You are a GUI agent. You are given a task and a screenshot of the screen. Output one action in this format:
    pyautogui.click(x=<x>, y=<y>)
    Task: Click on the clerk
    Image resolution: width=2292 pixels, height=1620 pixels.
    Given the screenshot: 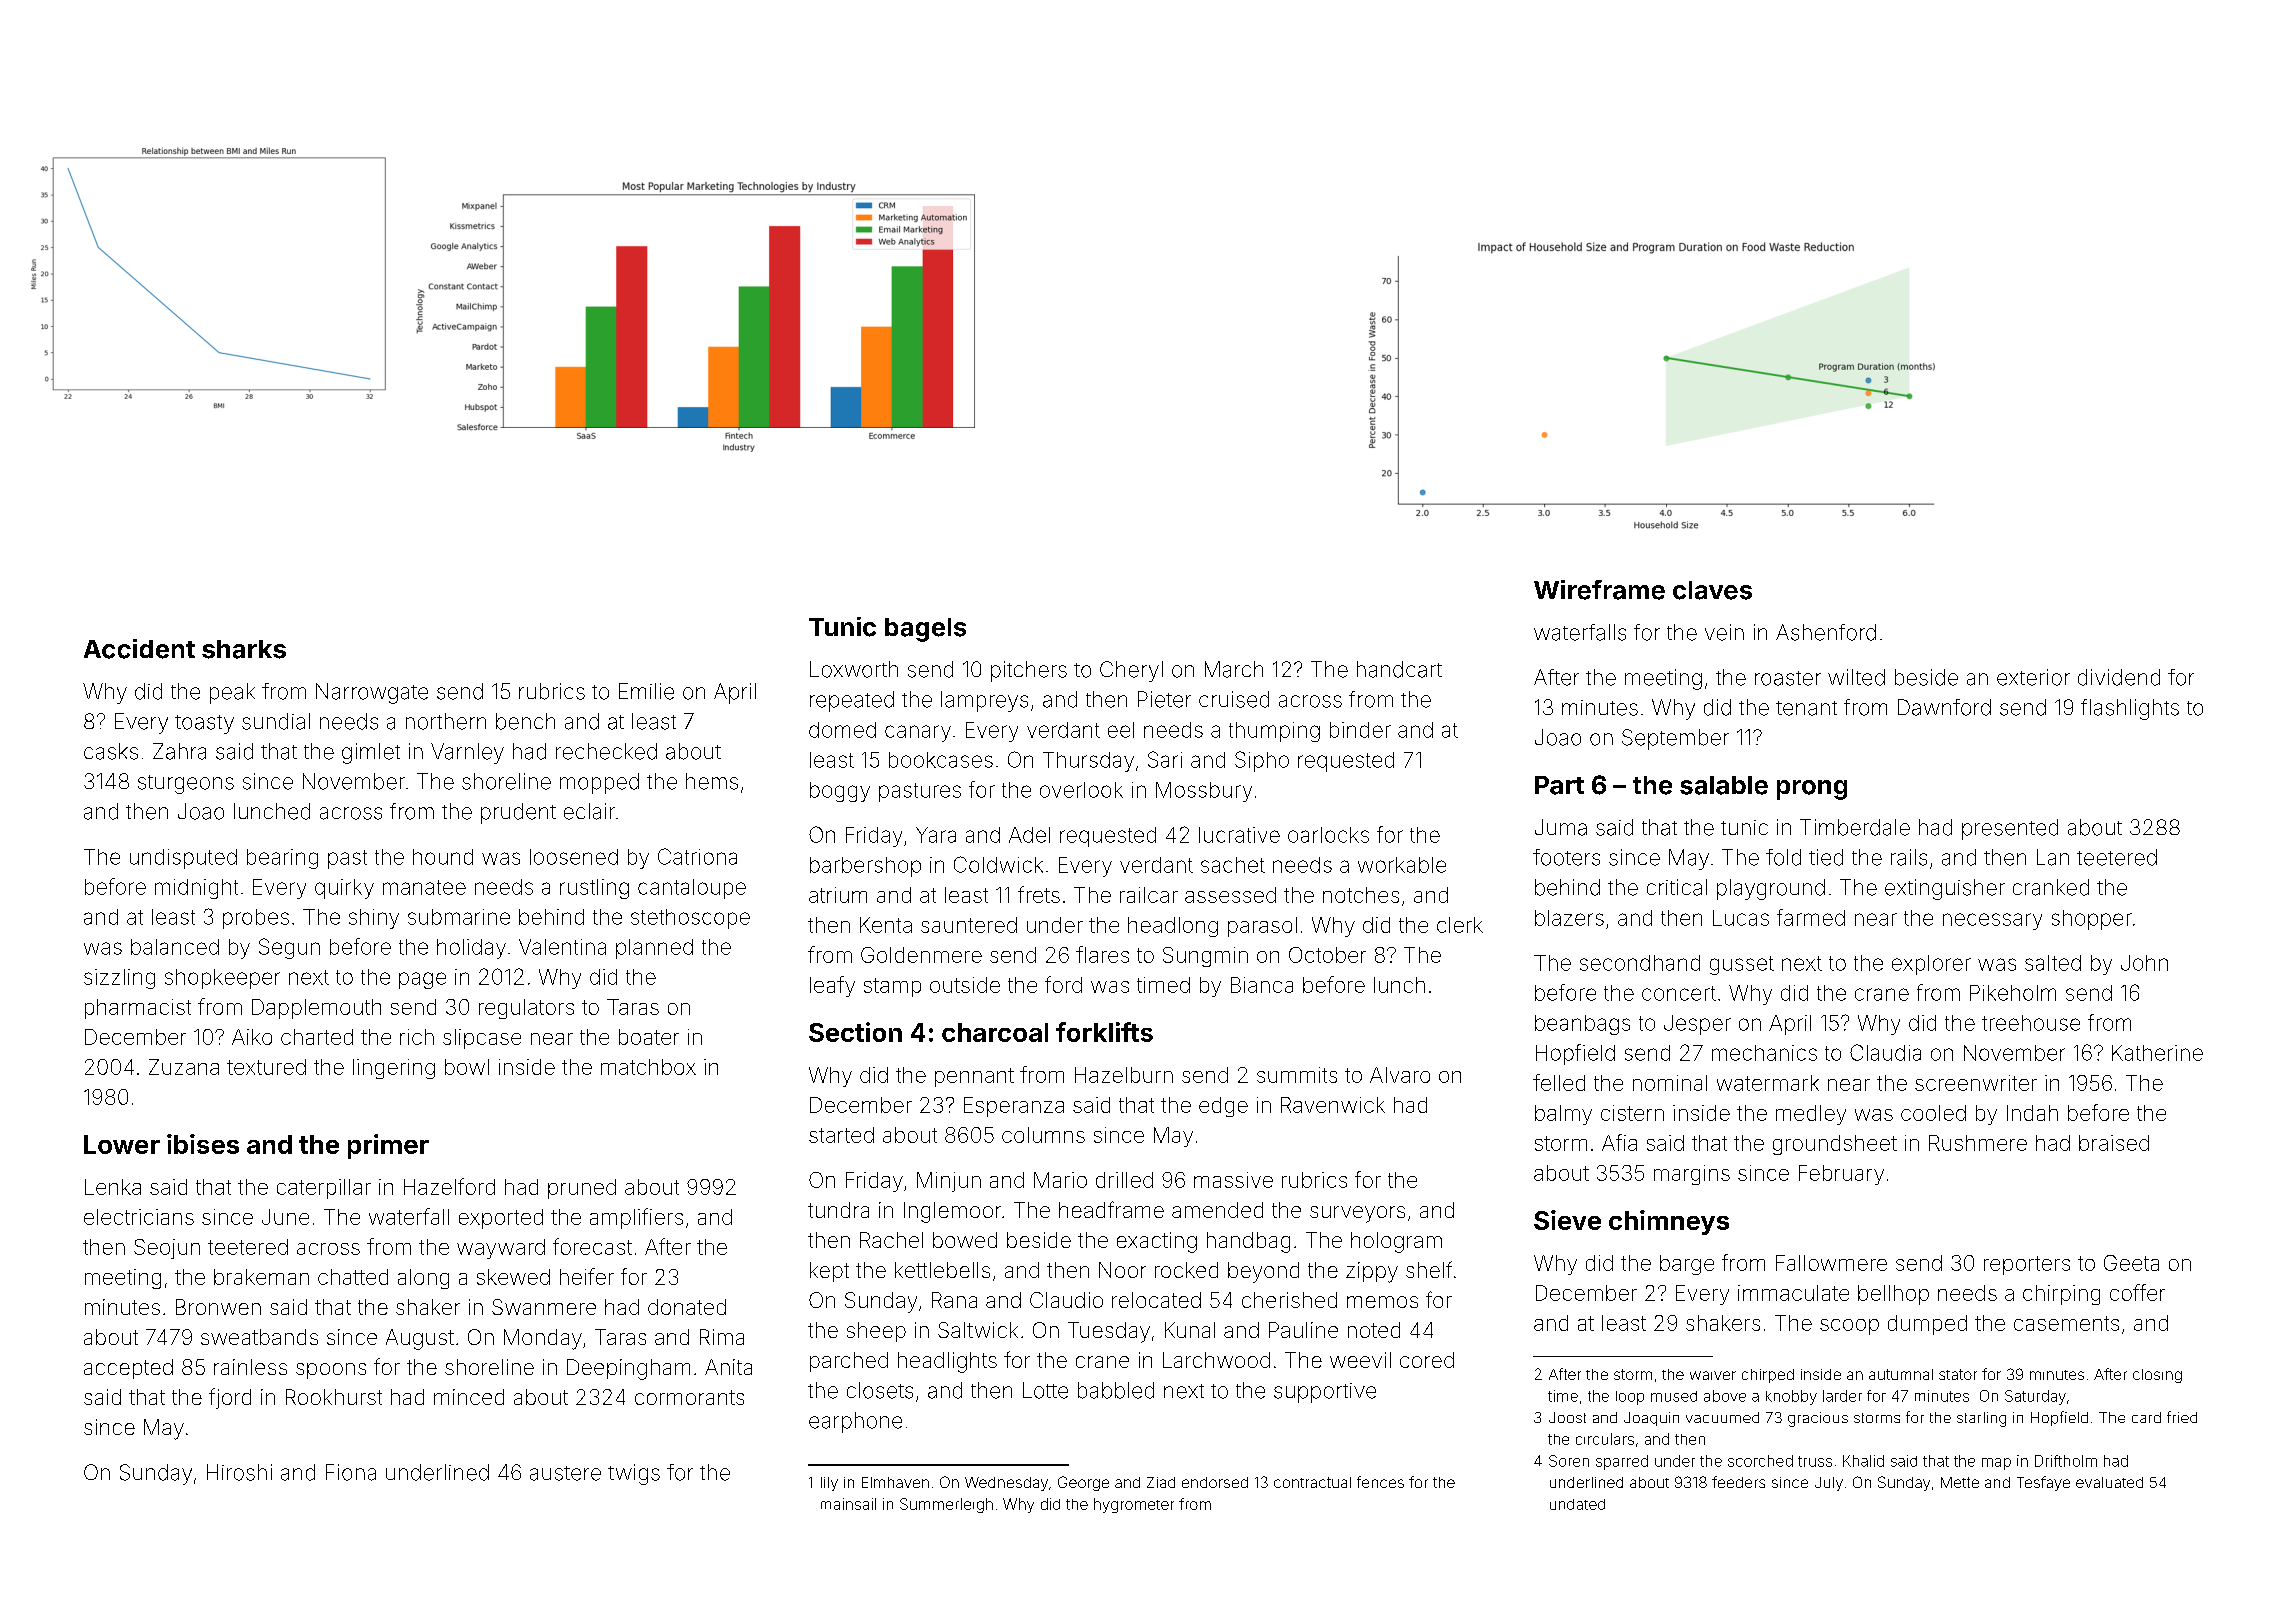 What is the action you would take?
    pyautogui.click(x=1460, y=925)
